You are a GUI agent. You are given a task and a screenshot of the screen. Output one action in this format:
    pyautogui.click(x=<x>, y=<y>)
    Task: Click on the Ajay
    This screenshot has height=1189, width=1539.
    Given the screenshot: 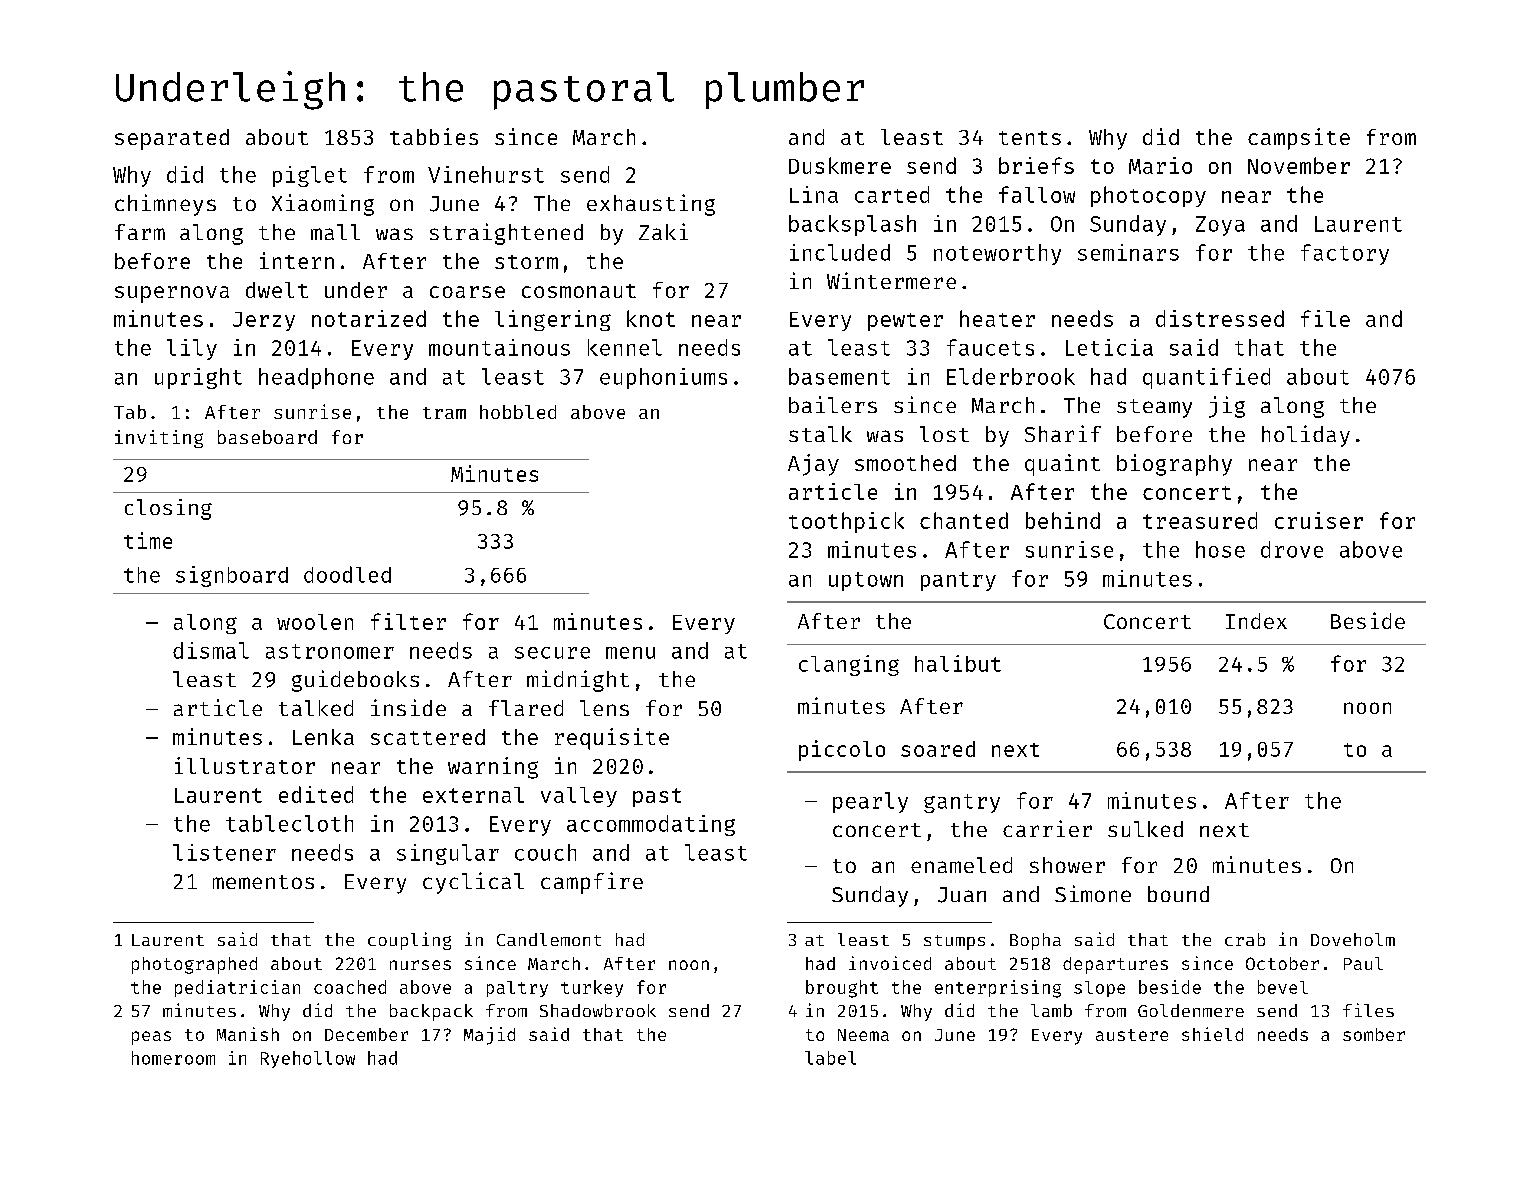 What is the action you would take?
    pyautogui.click(x=813, y=465)
